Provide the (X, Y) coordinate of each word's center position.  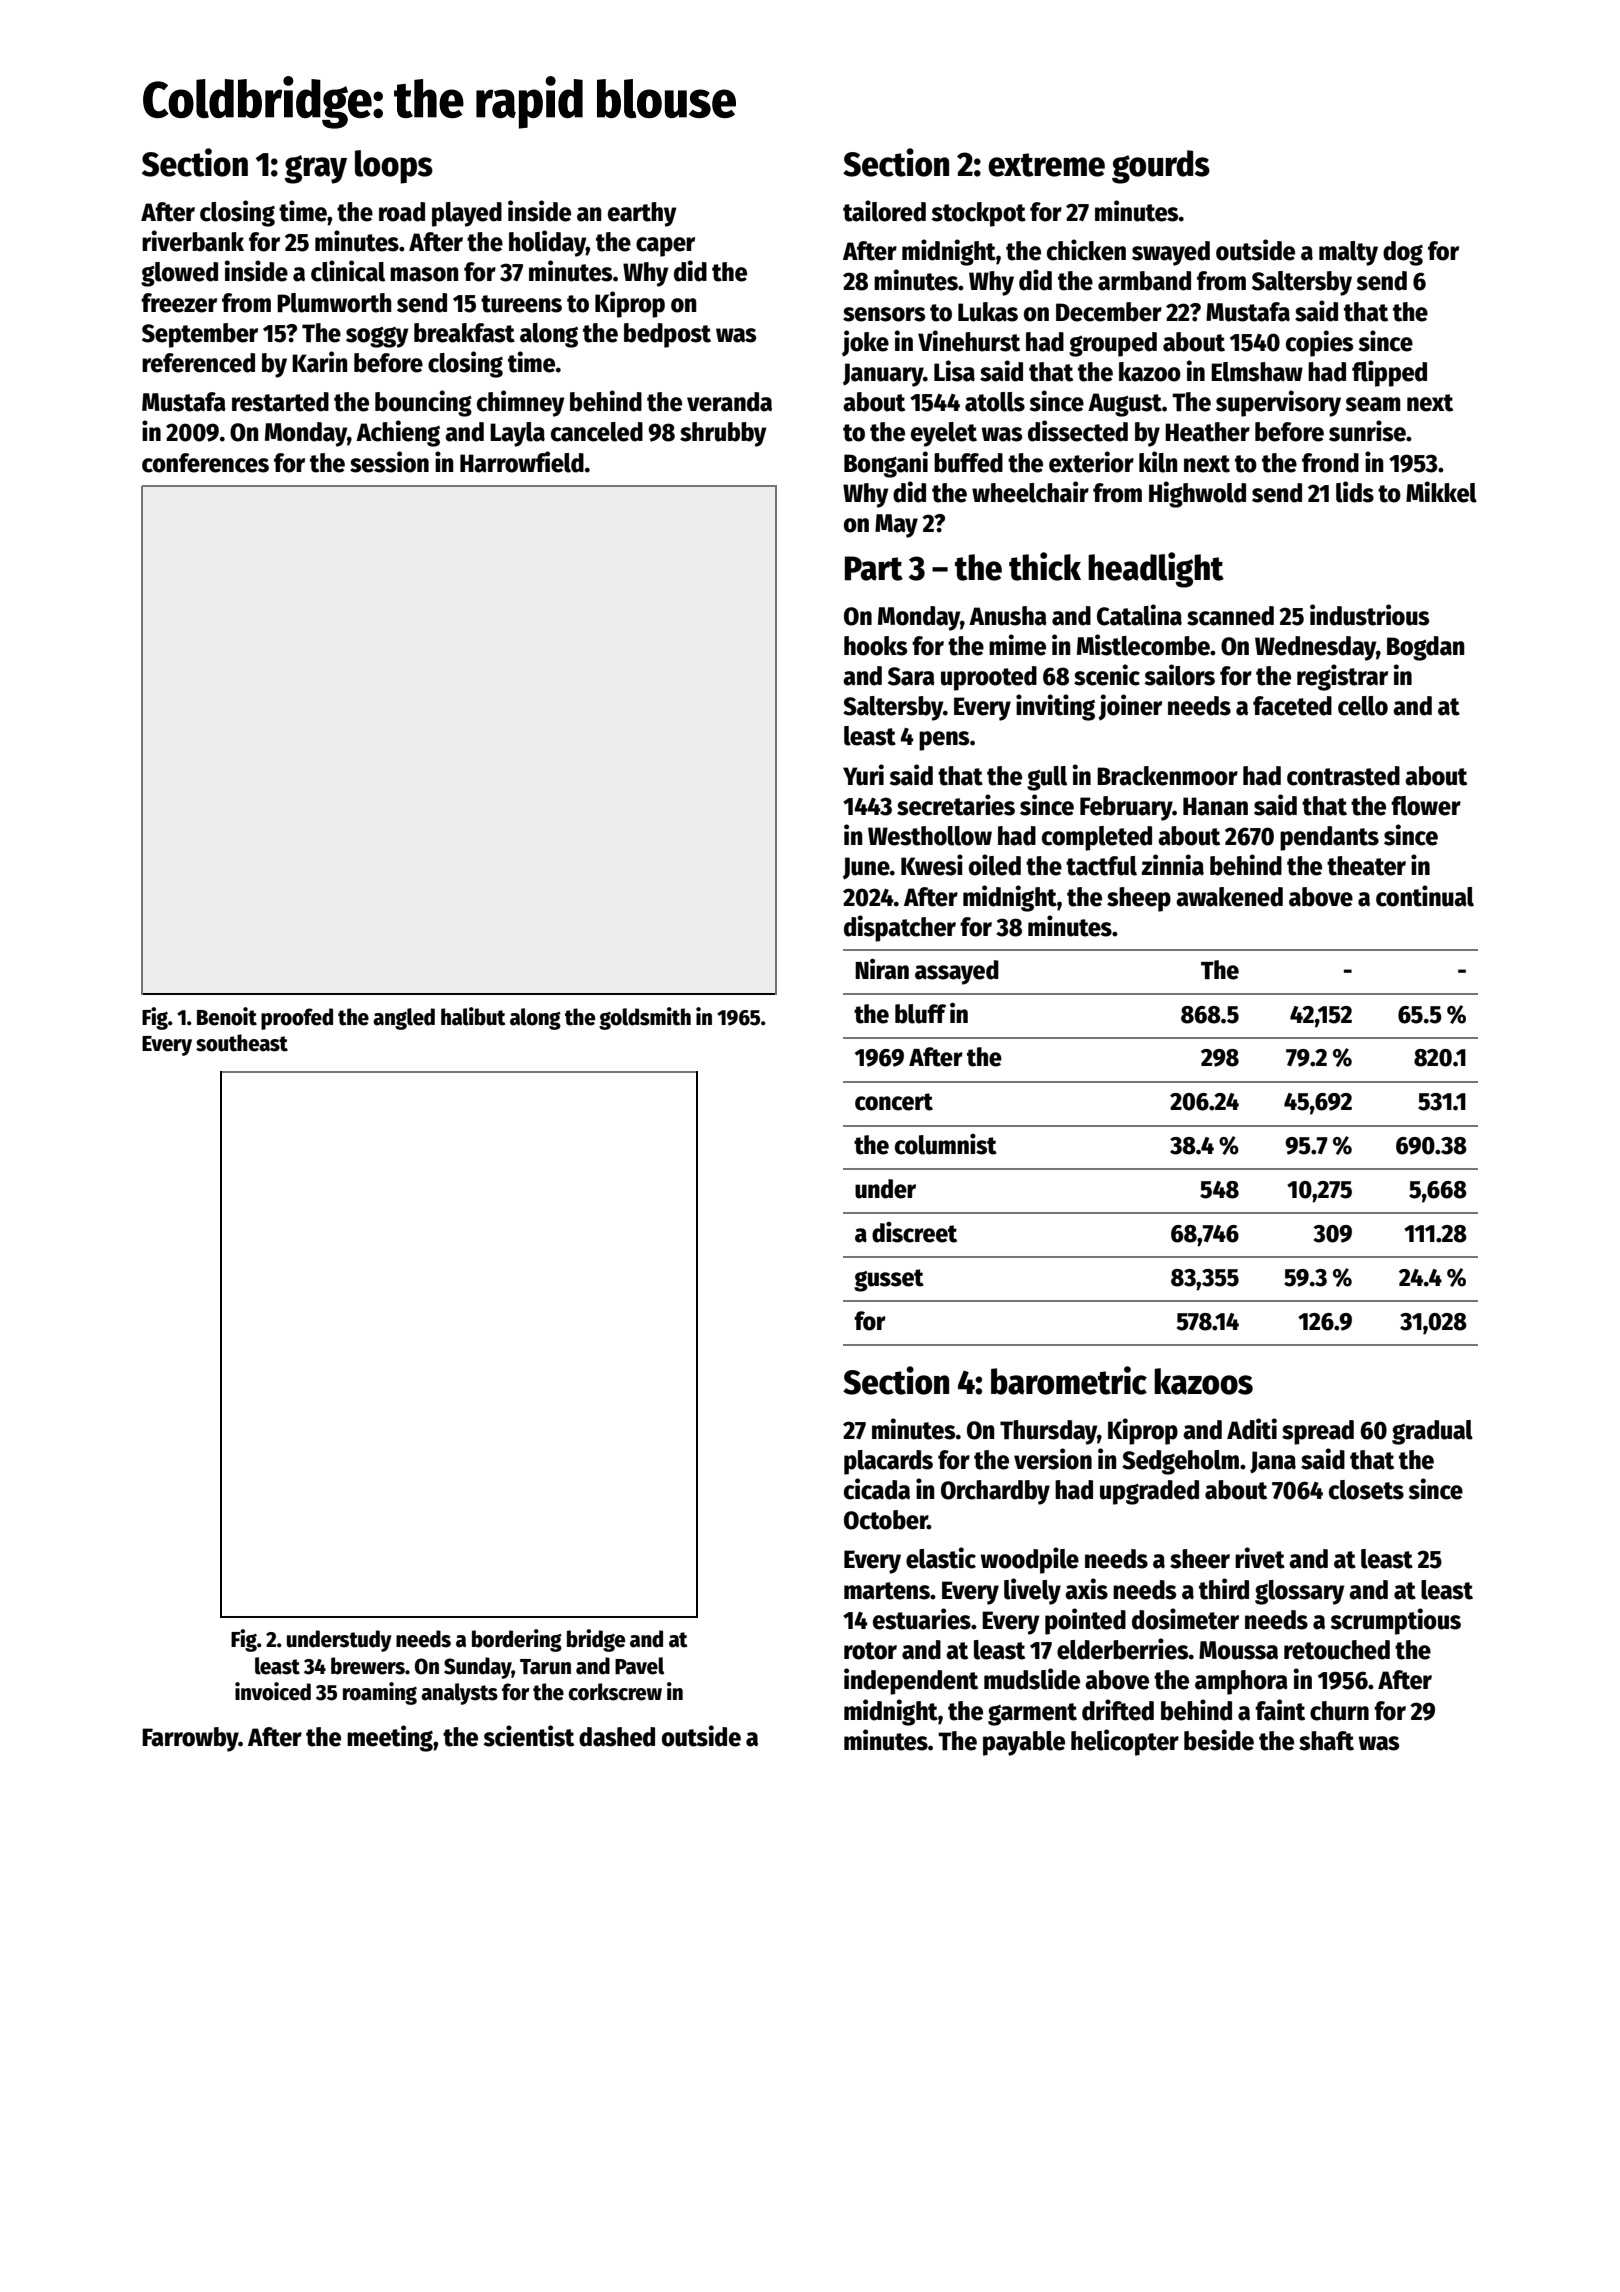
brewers (368, 1666)
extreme (1046, 165)
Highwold (1197, 494)
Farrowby (190, 1739)
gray (316, 169)
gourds (1161, 167)
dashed (617, 1737)
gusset (889, 1280)
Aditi (1252, 1429)
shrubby (723, 434)
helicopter (1125, 1742)
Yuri (863, 775)
